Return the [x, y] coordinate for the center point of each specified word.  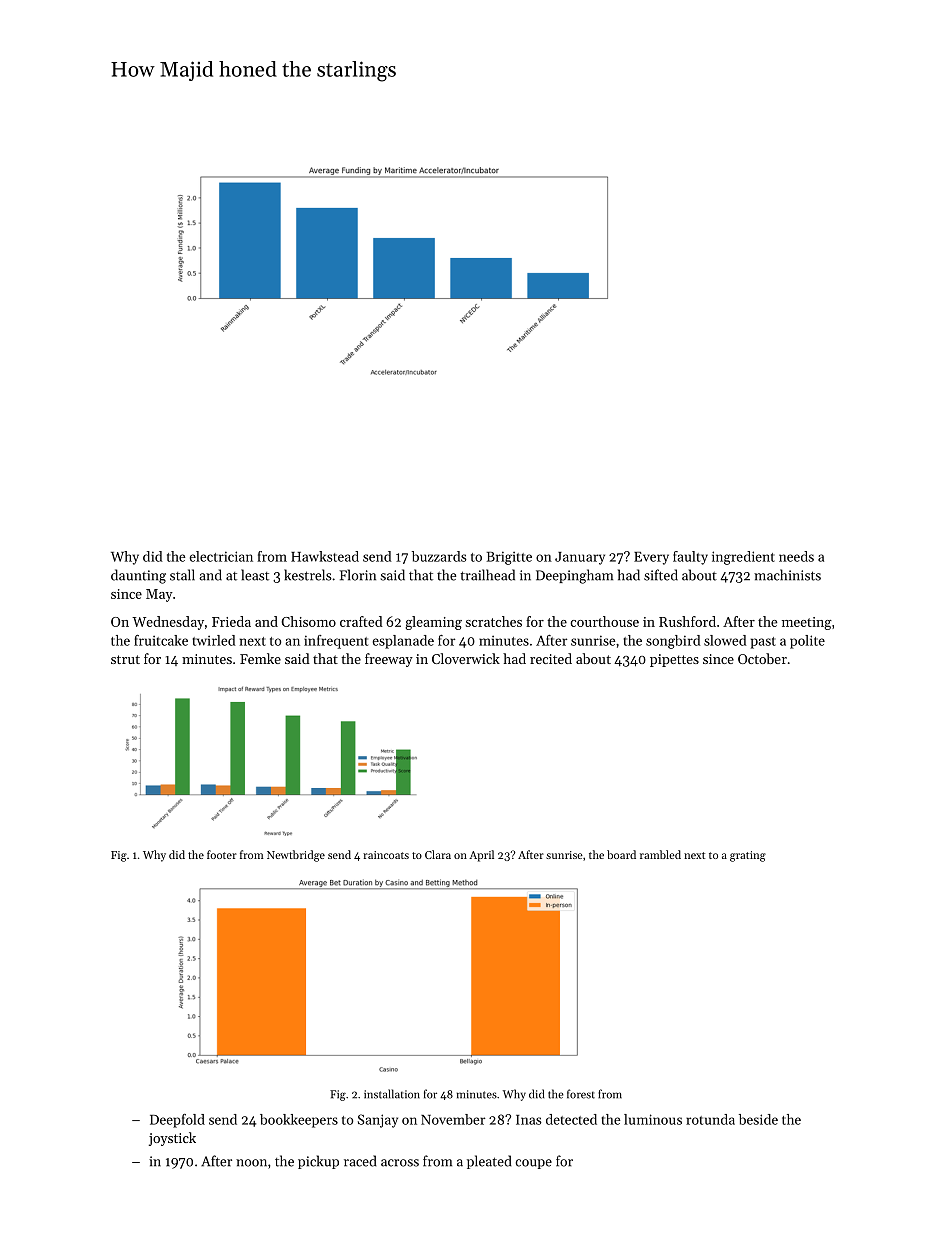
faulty [690, 558]
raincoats [386, 855]
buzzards [439, 556]
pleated [489, 1162]
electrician [221, 556]
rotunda [710, 1119]
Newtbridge [296, 856]
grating [748, 856]
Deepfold [177, 1121]
